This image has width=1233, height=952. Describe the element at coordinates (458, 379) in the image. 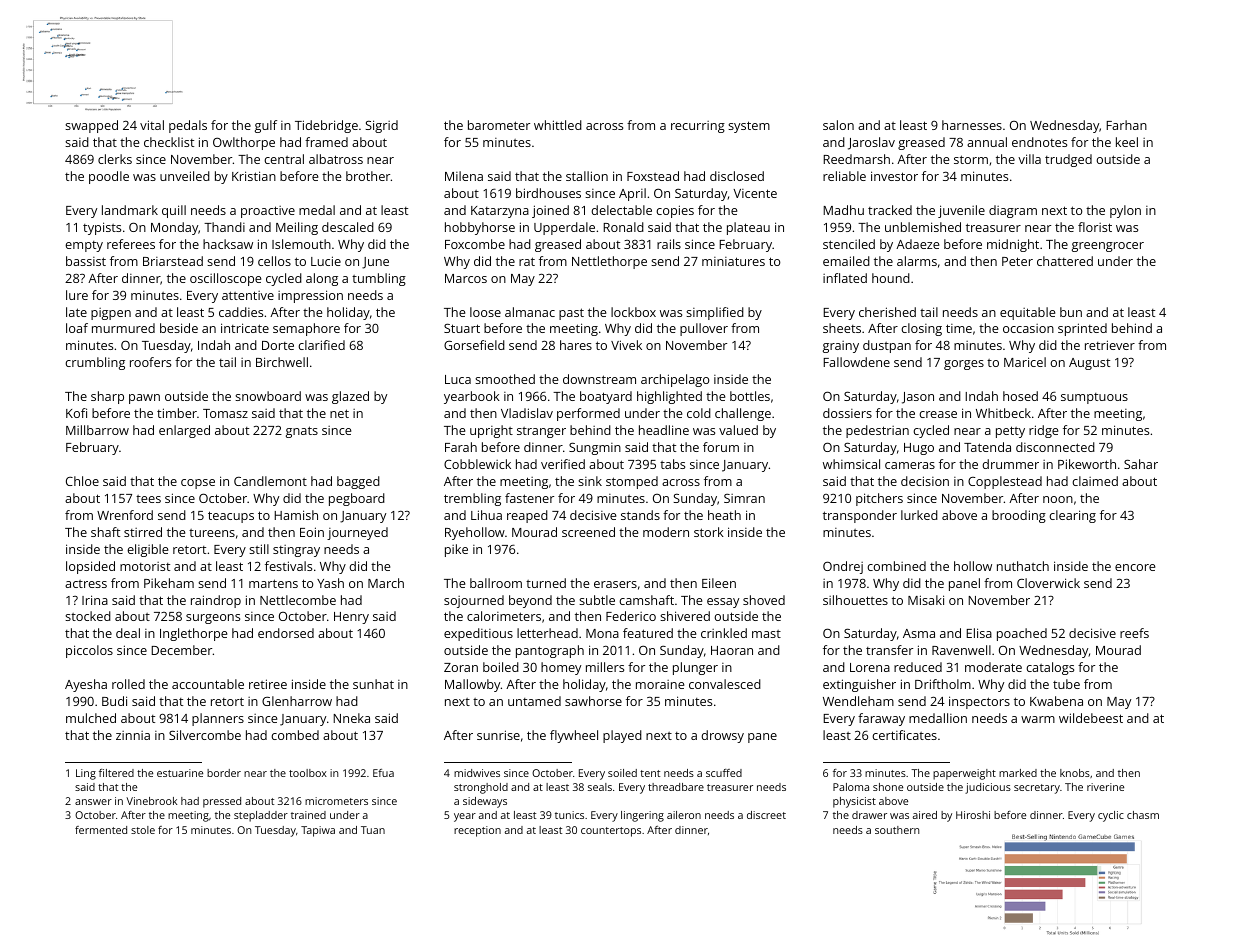

I see `Luca` at that location.
